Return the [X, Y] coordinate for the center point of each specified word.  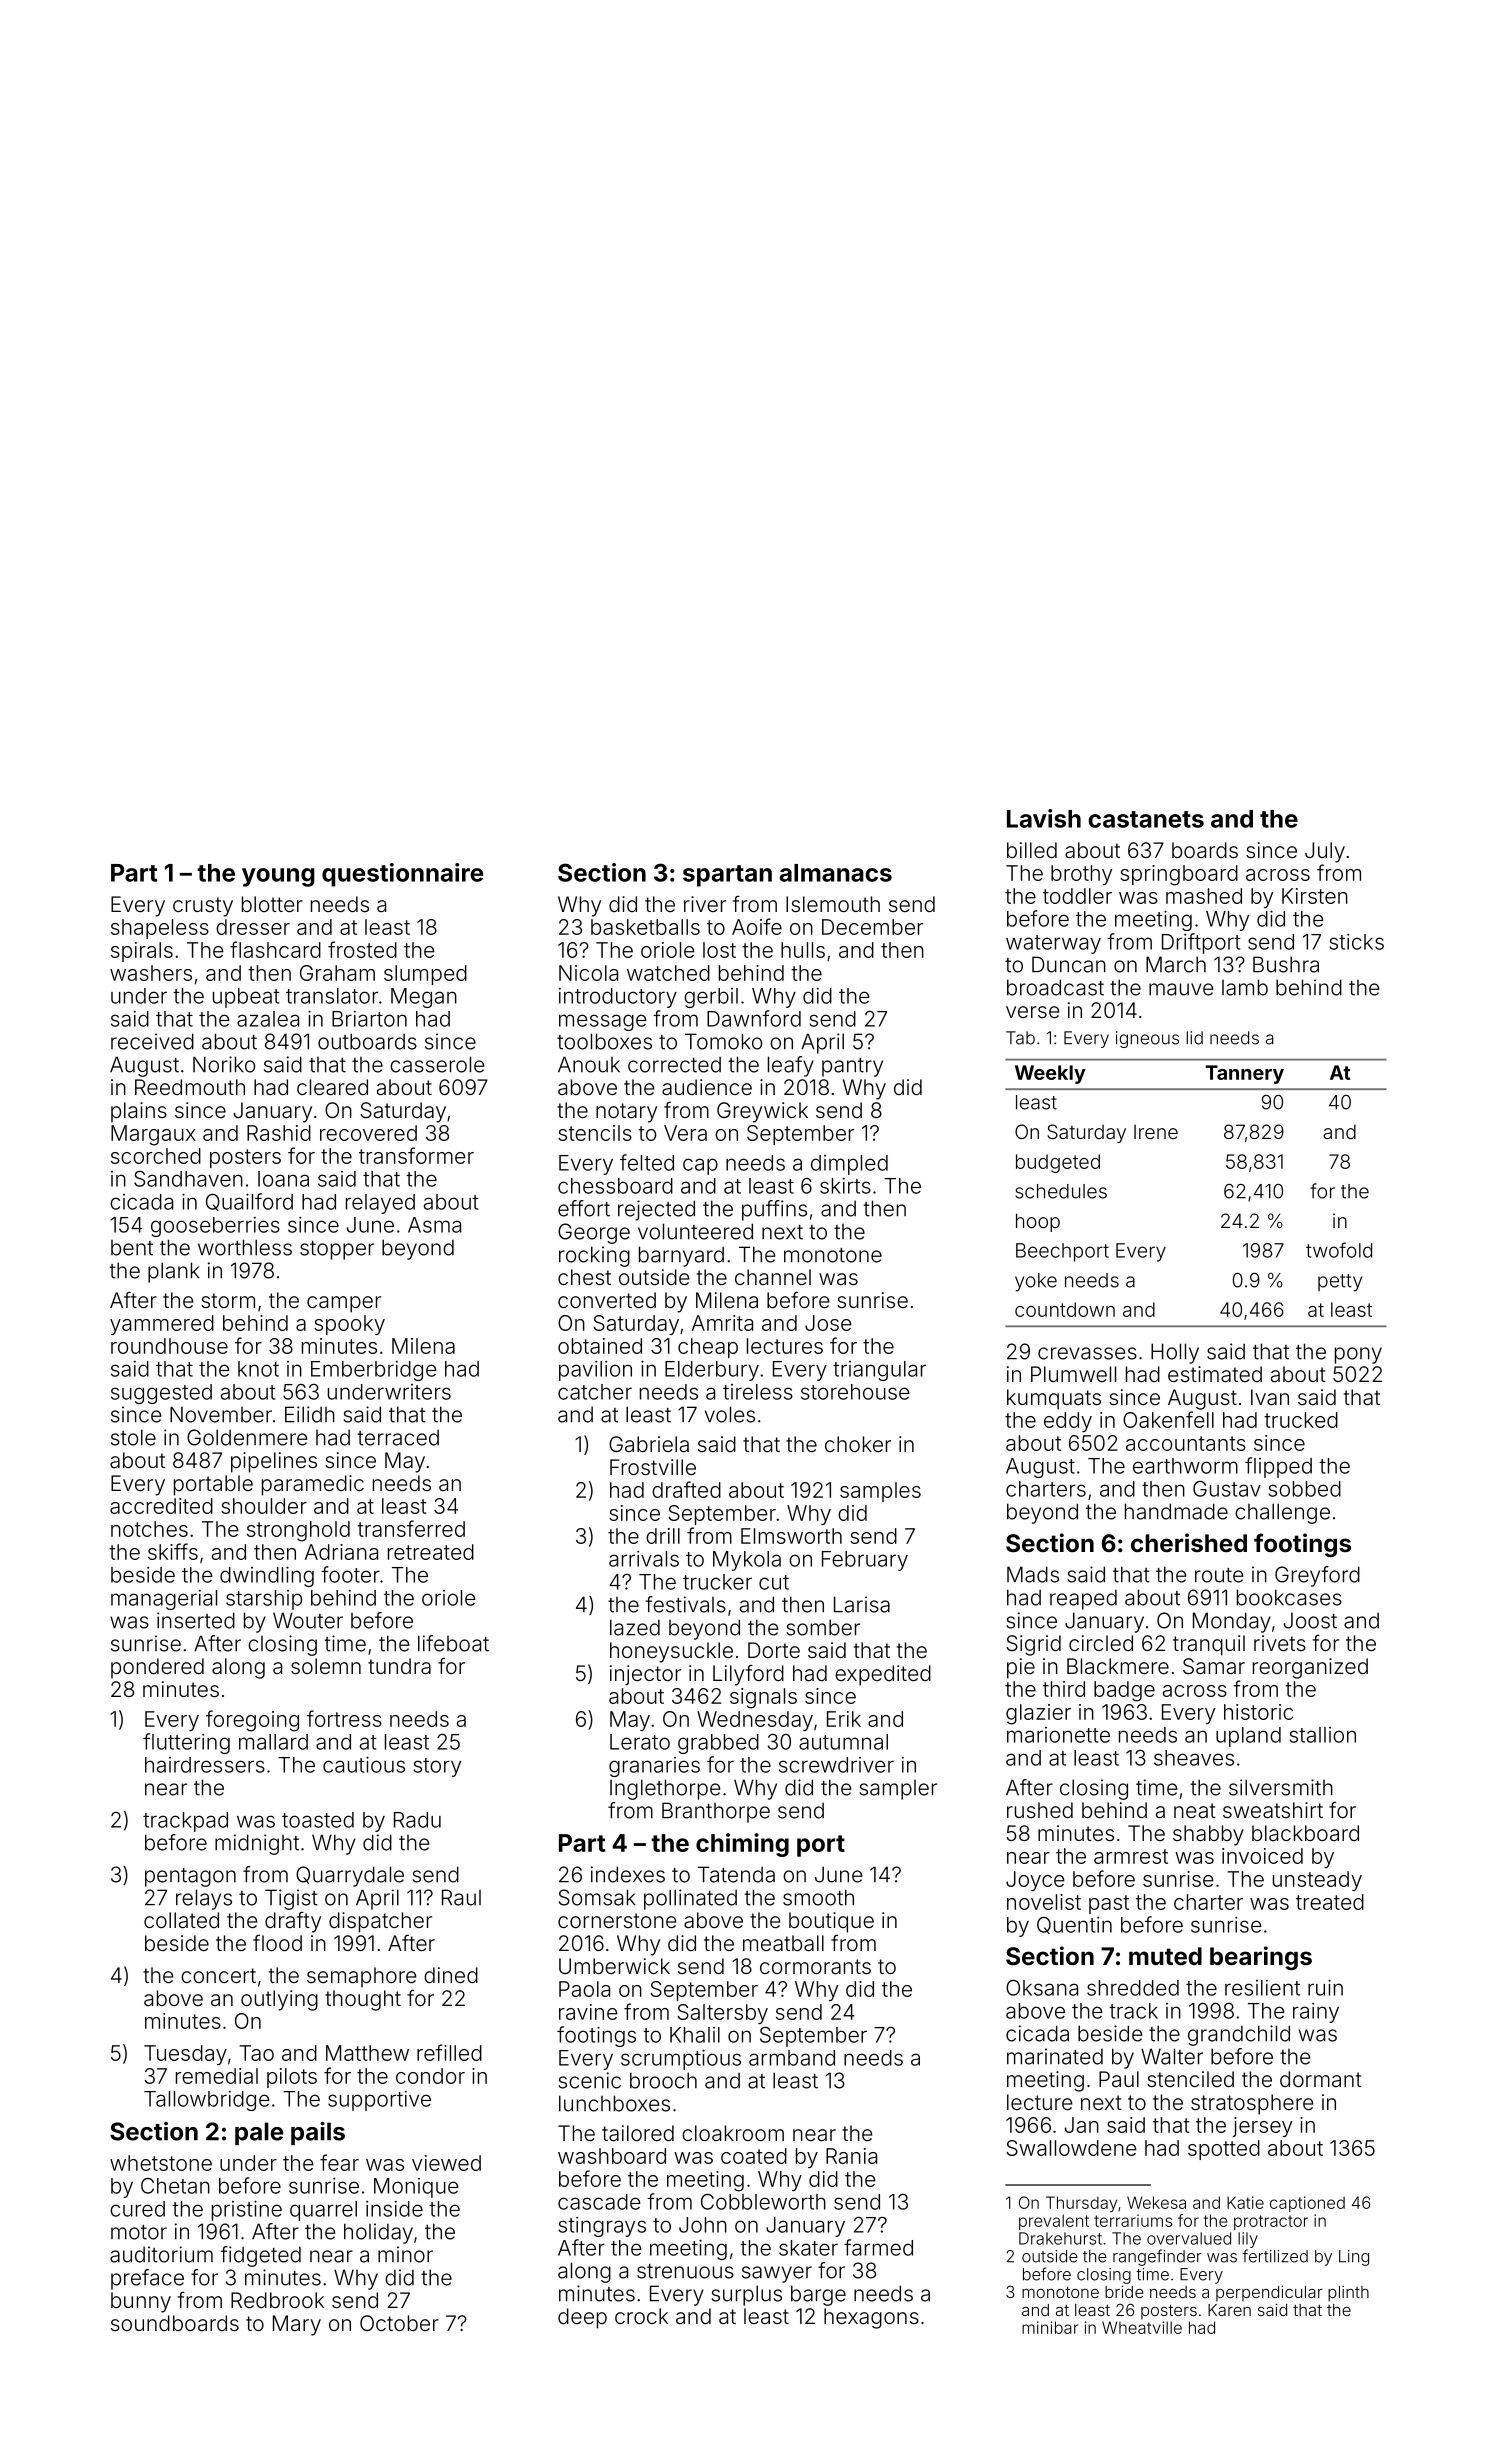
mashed [1204, 896]
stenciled [1190, 2079]
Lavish [1044, 818]
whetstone [161, 2163]
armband [792, 2058]
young [278, 877]
